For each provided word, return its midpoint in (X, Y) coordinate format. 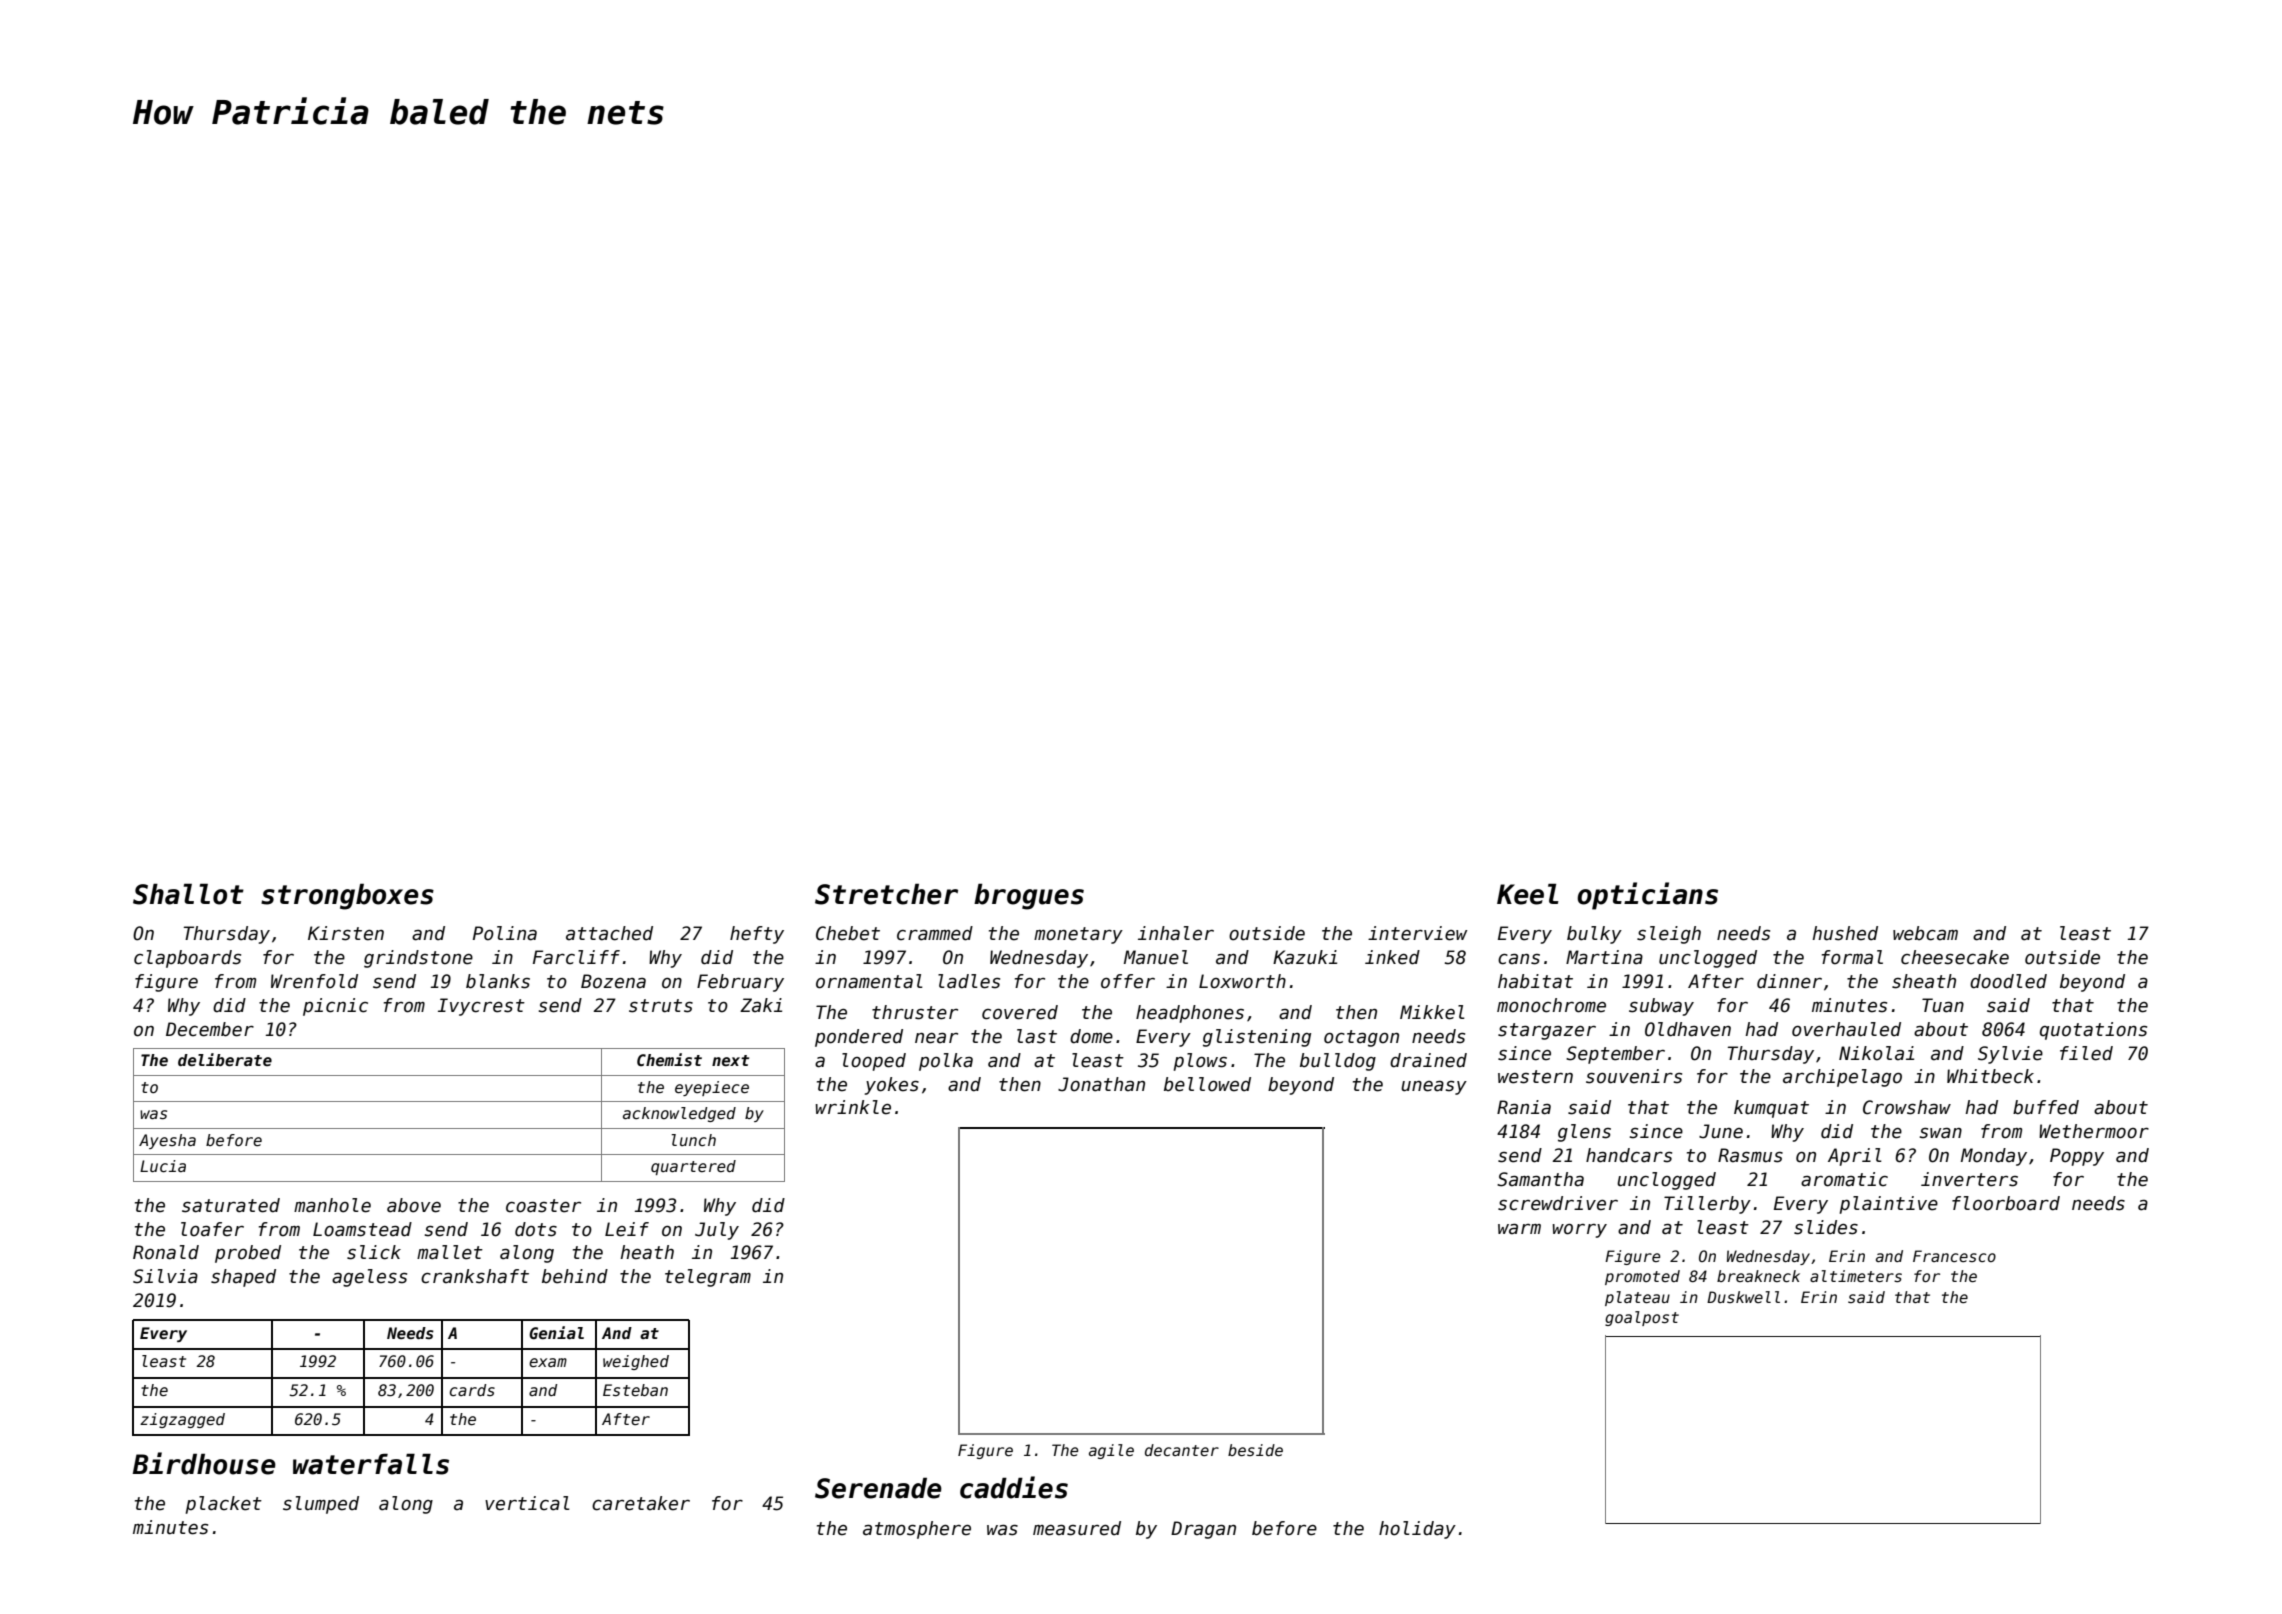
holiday (1417, 1530)
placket (224, 1505)
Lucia (163, 1166)
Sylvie (2010, 1055)
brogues (1029, 896)
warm (1519, 1229)
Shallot (188, 894)
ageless (369, 1278)
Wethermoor (2094, 1131)
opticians (1647, 896)
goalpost (1642, 1318)
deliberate (225, 1059)
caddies (1014, 1487)
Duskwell (1743, 1297)
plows (1200, 1062)
